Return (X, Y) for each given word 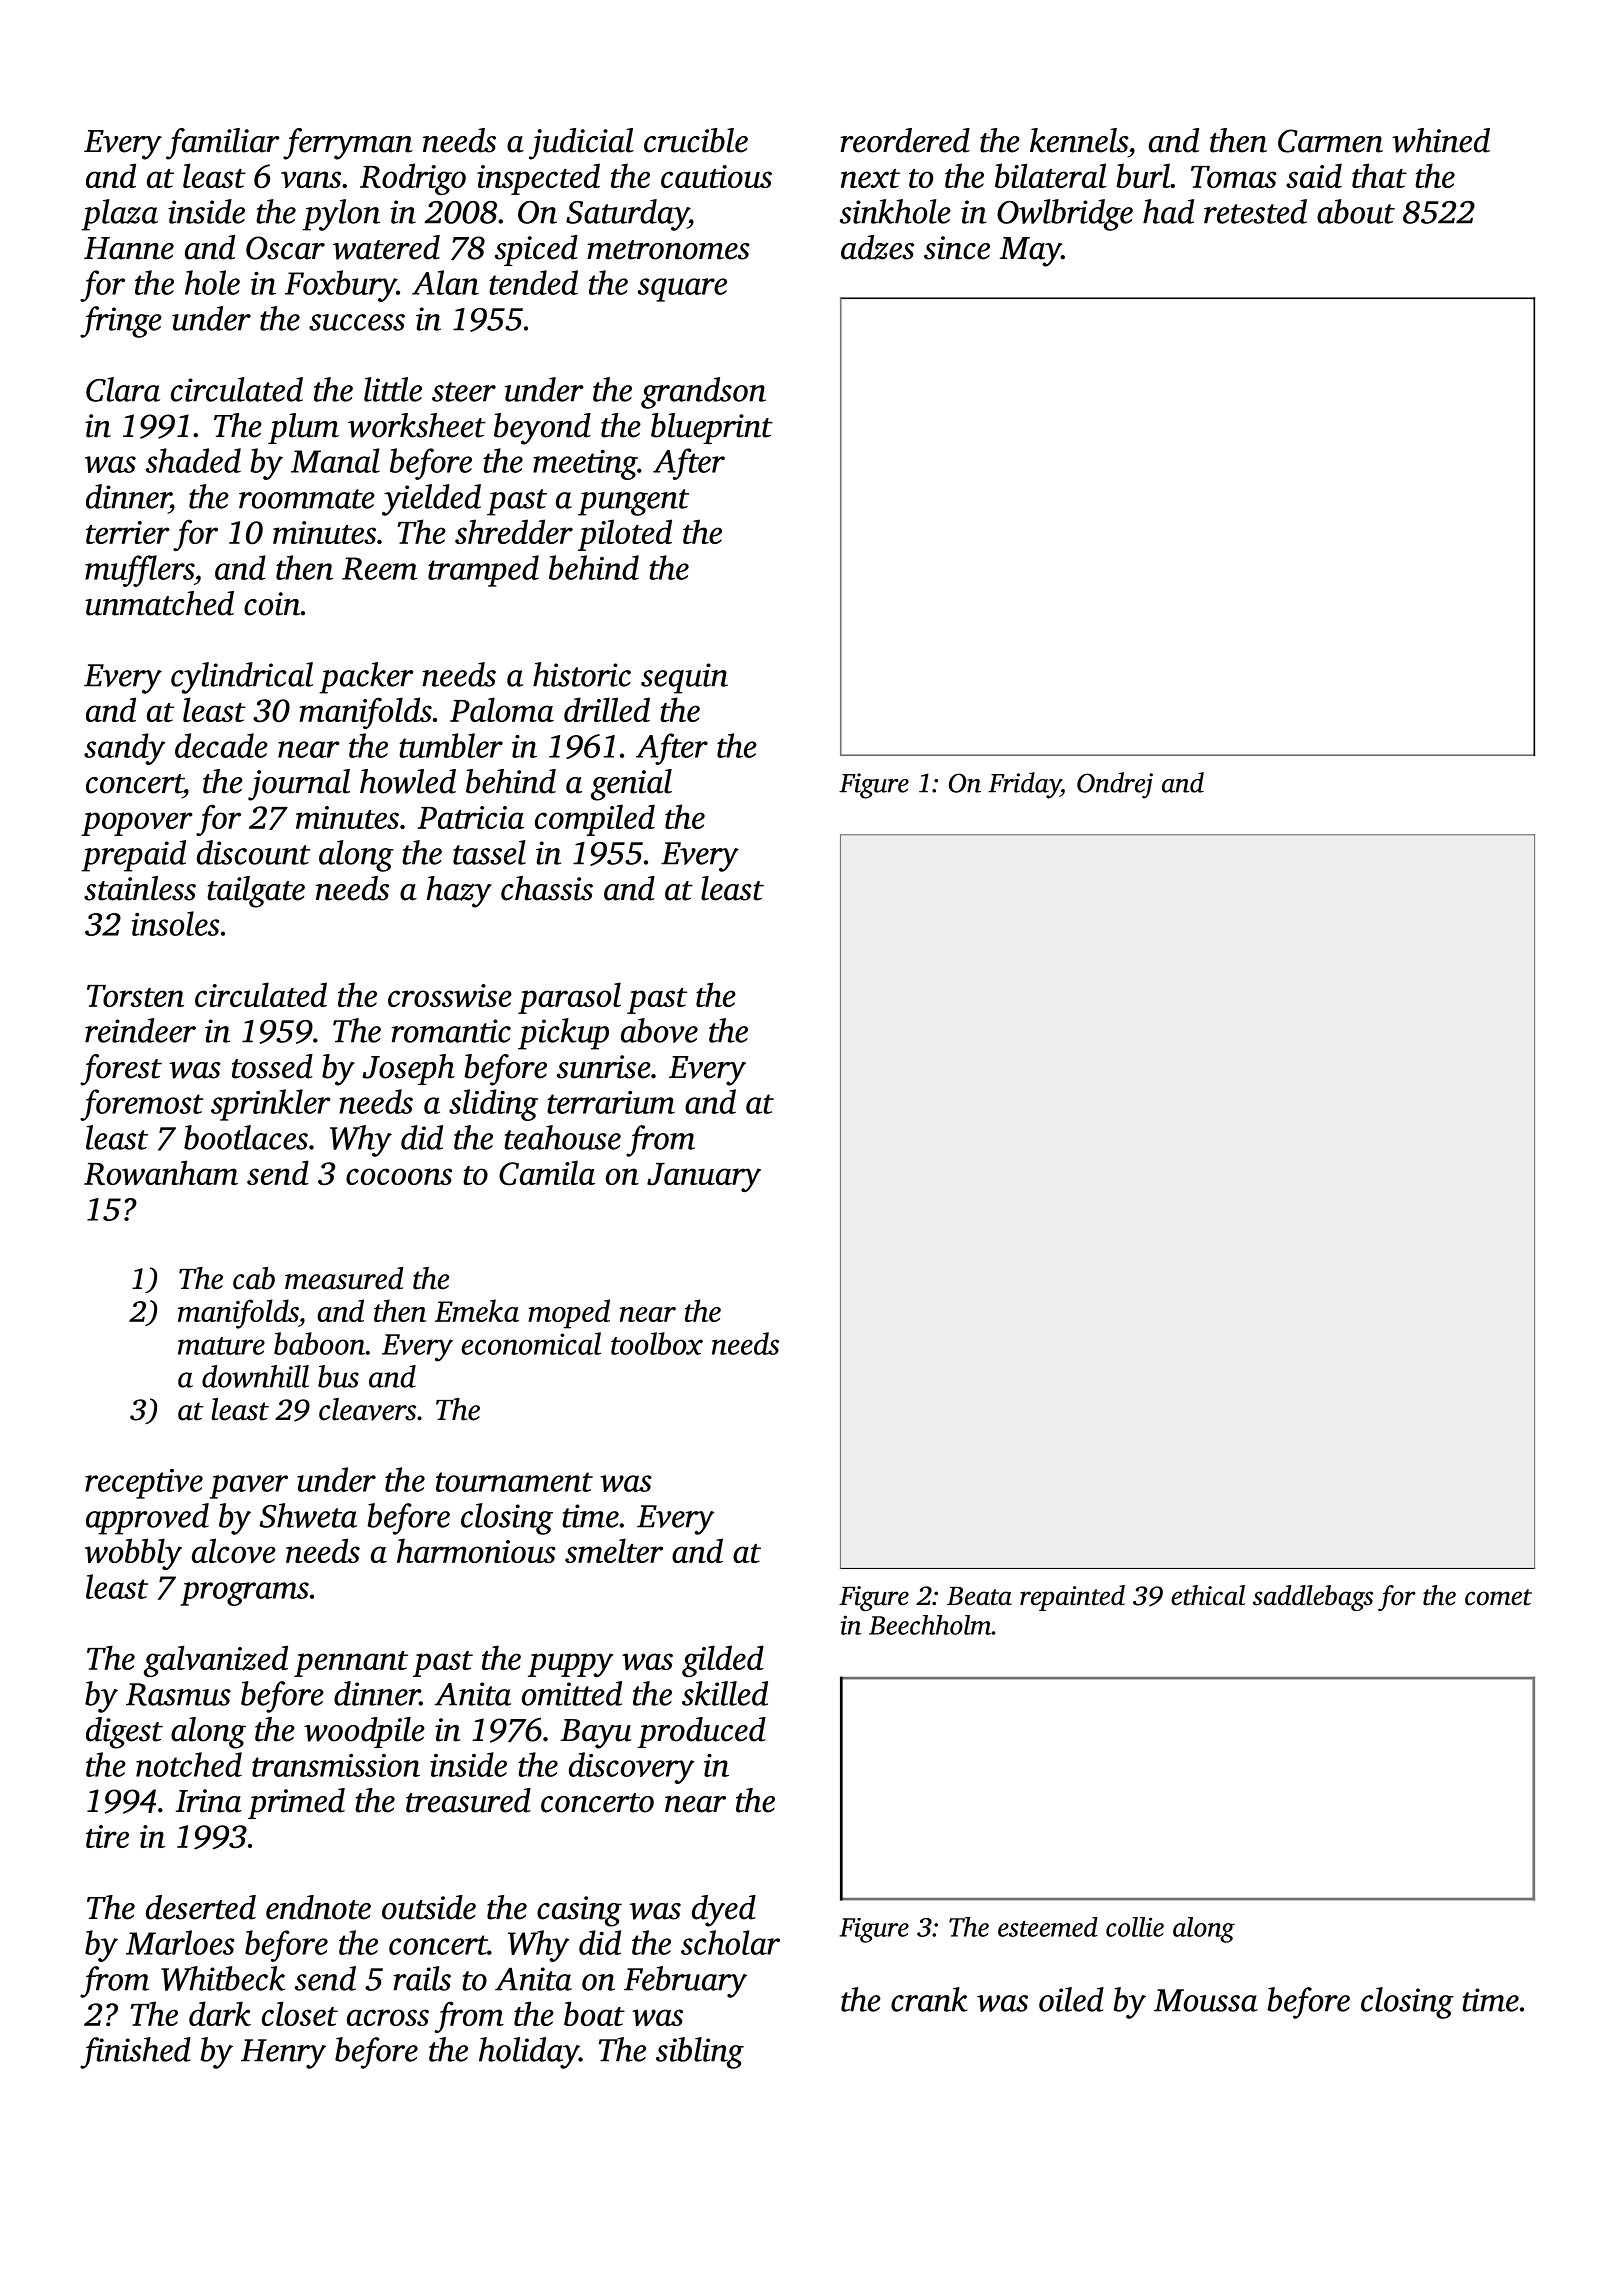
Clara (123, 389)
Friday (1024, 785)
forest (121, 1070)
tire (107, 1836)
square (682, 290)
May (1030, 252)
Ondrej (1115, 785)
